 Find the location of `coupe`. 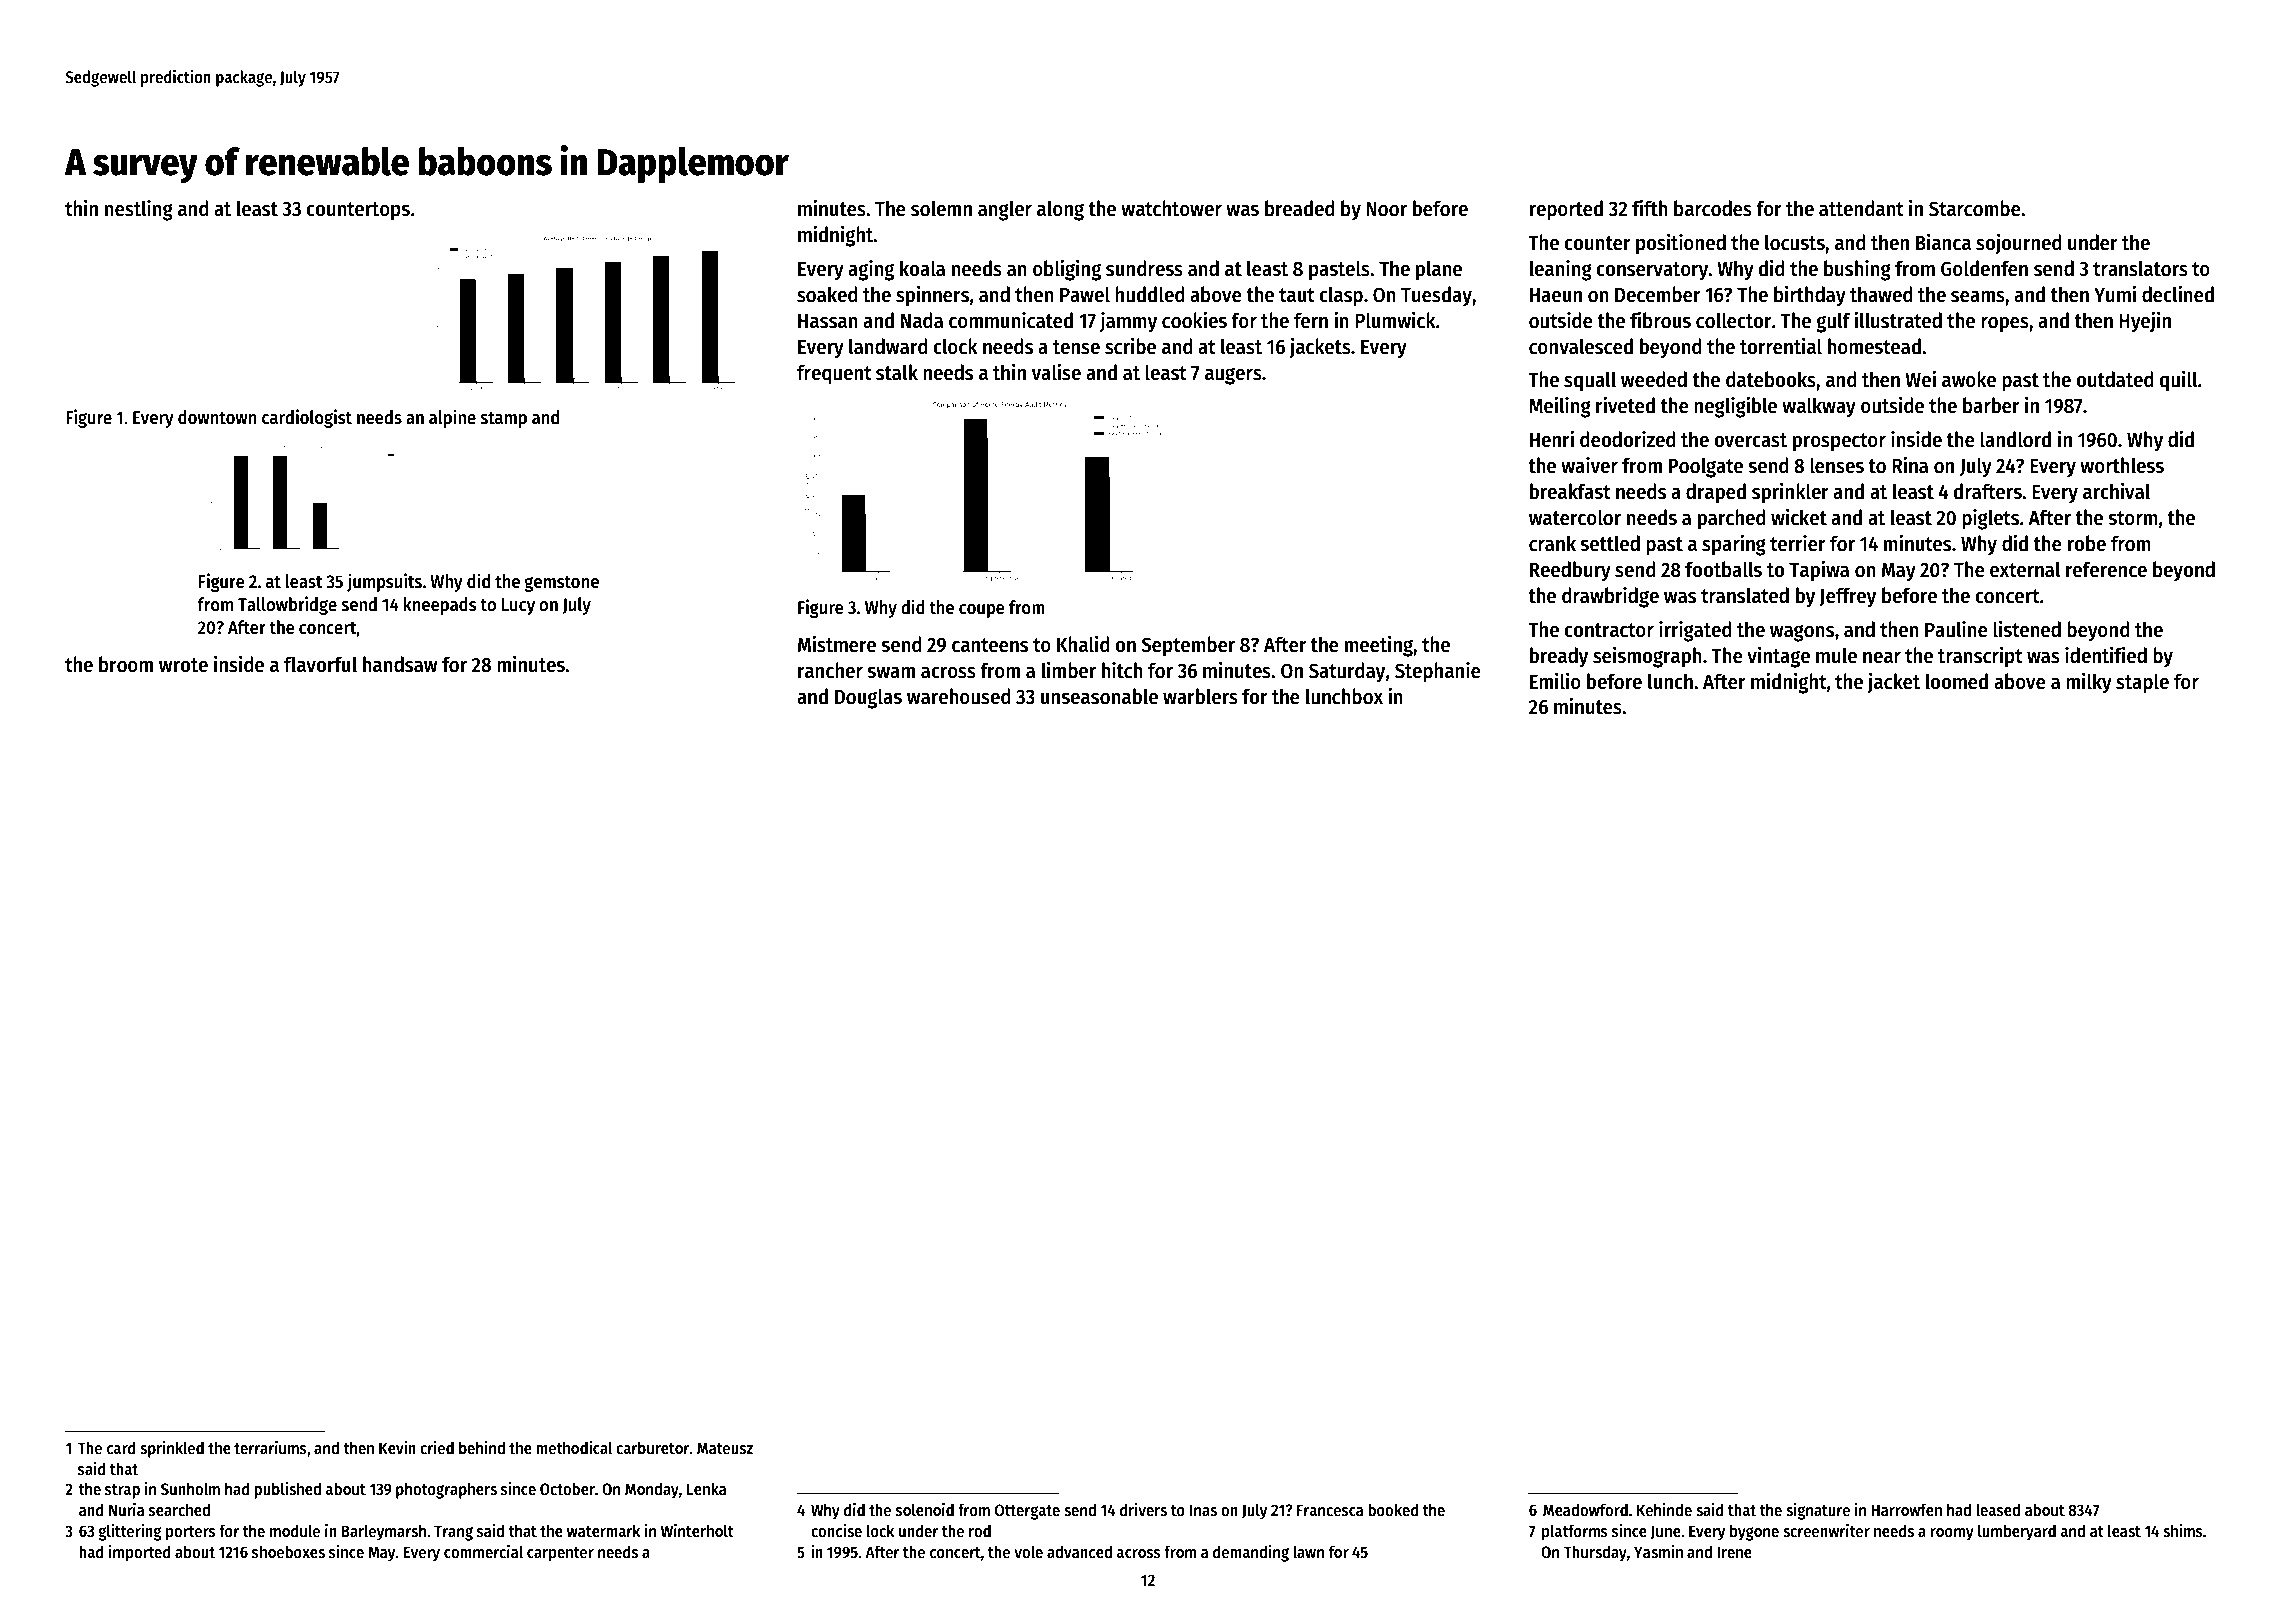

coupe is located at coordinates (982, 611).
